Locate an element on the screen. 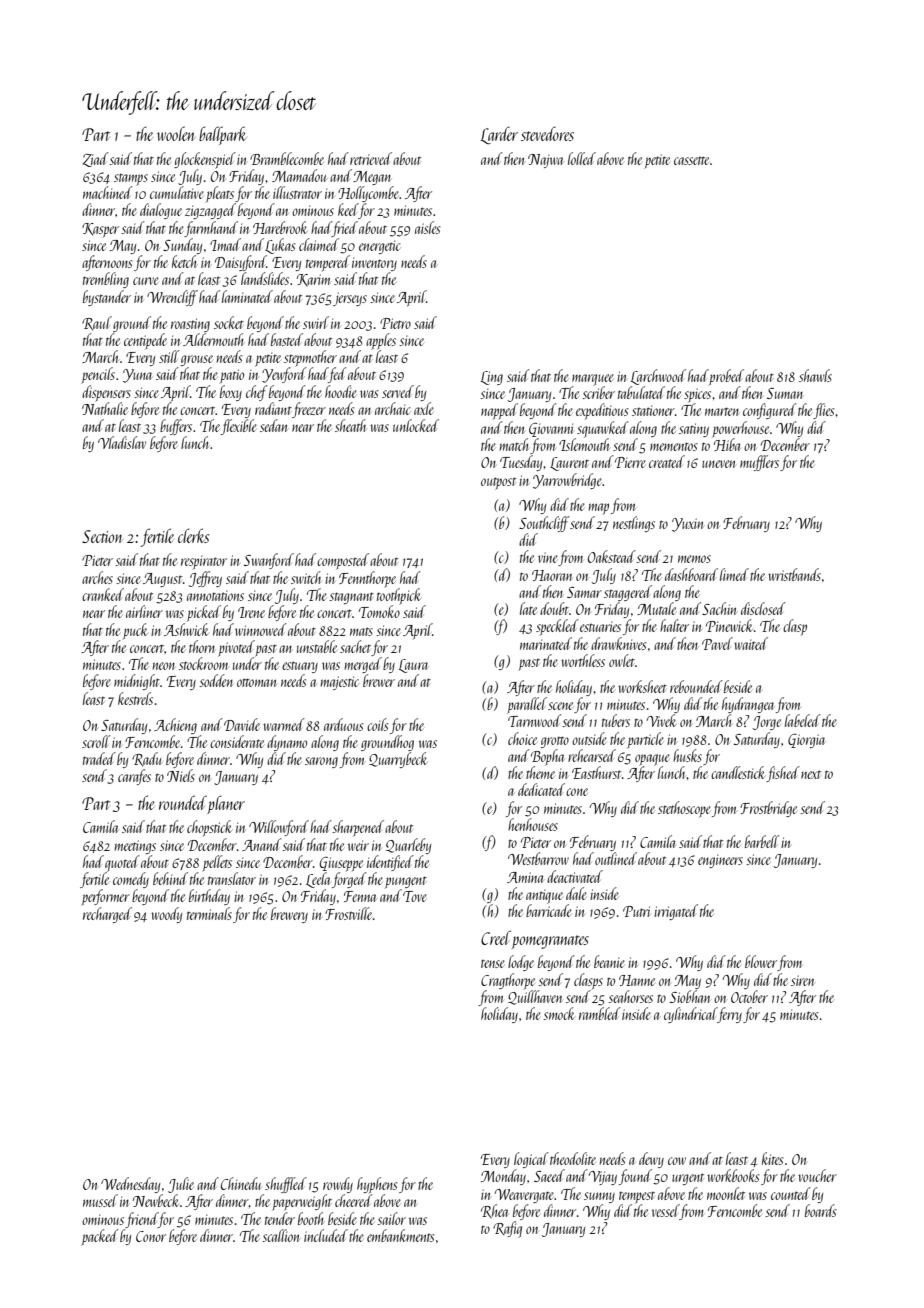 Image resolution: width=924 pixels, height=1308 pixels. lolled is located at coordinates (582, 158).
